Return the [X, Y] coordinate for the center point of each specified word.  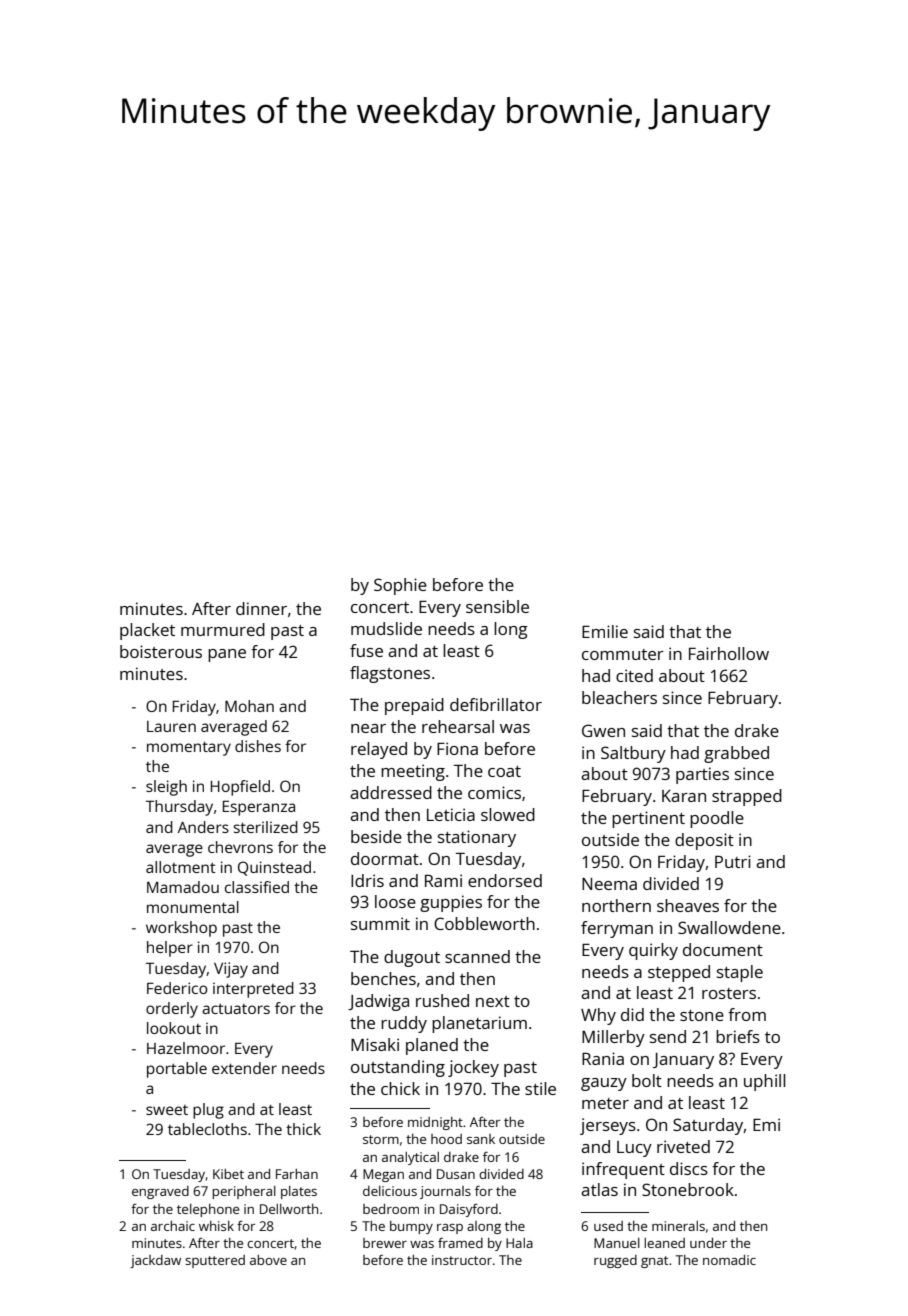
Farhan [297, 1174]
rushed [442, 1000]
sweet [167, 1110]
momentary [189, 748]
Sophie [400, 586]
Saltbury [633, 754]
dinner [261, 608]
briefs [738, 1036]
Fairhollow [729, 653]
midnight [435, 1123]
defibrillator [496, 704]
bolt [647, 1080]
